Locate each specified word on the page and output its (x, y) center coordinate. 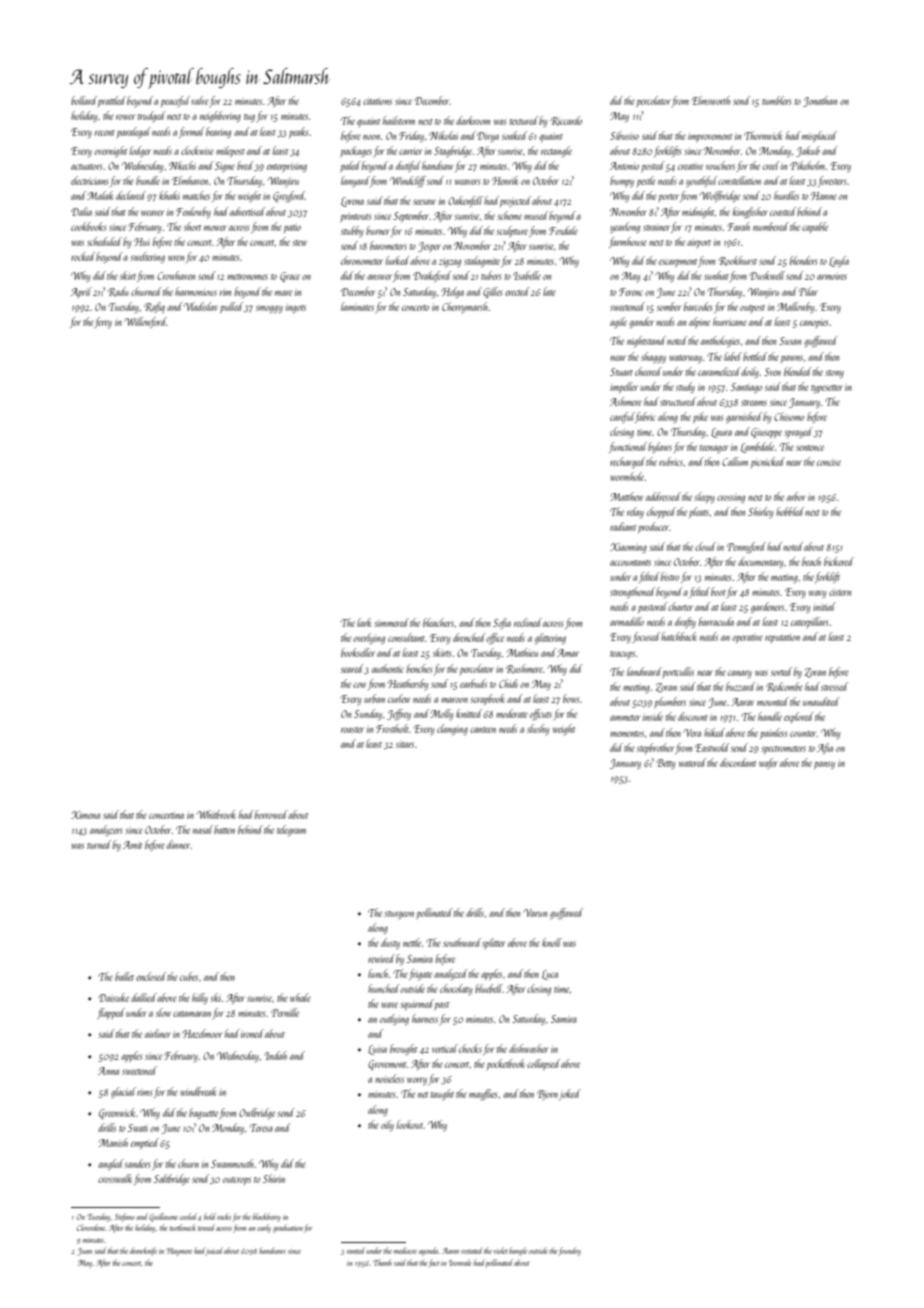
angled (111, 1164)
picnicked (768, 462)
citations (377, 102)
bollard (84, 100)
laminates (357, 306)
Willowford (145, 322)
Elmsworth (711, 100)
